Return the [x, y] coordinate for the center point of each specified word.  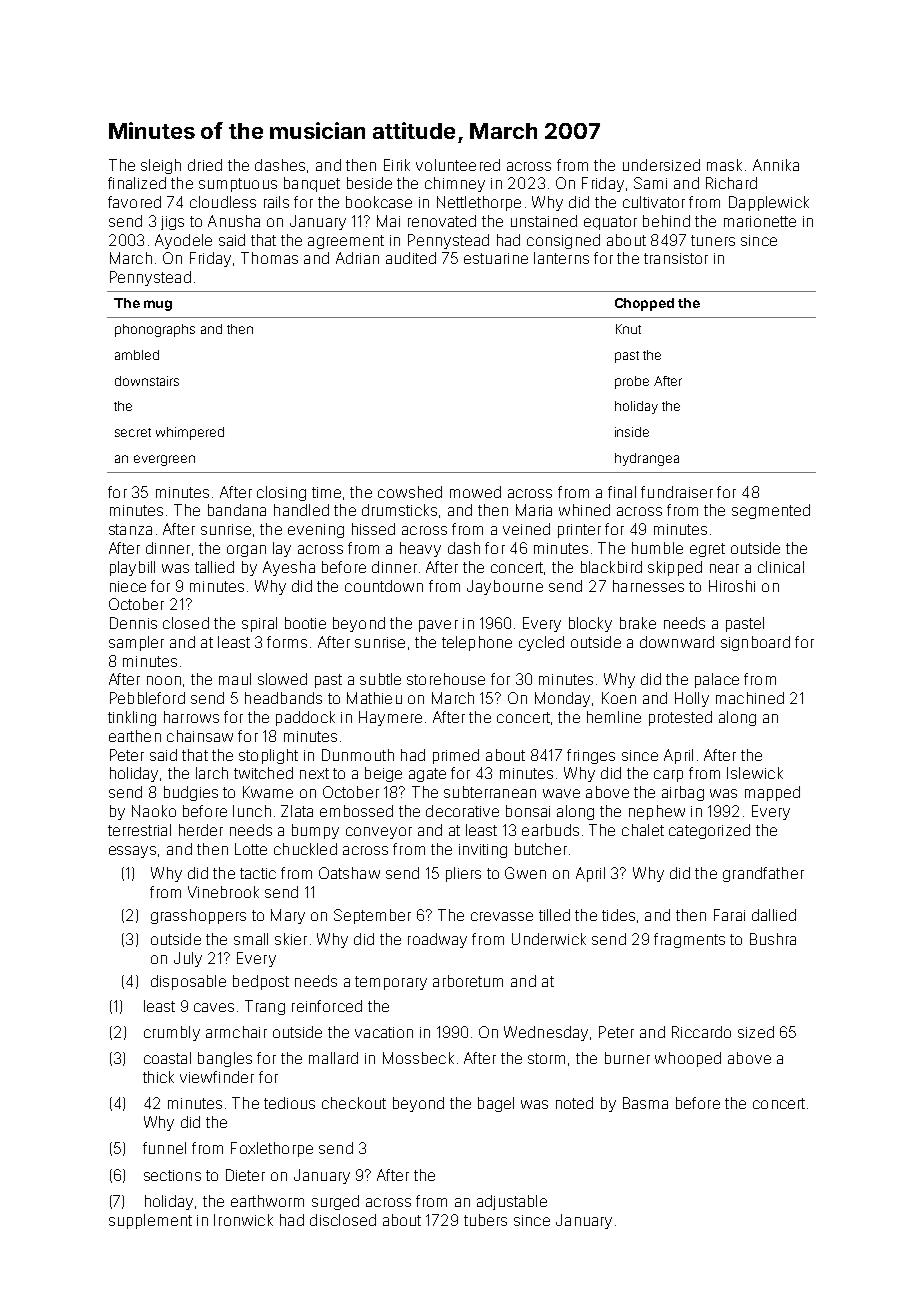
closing [281, 493]
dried [205, 165]
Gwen [525, 873]
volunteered [458, 165]
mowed [475, 492]
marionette [760, 221]
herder [201, 830]
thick [158, 1077]
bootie [305, 623]
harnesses [648, 586]
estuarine [496, 258]
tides [618, 915]
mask [724, 165]
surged [335, 1202]
